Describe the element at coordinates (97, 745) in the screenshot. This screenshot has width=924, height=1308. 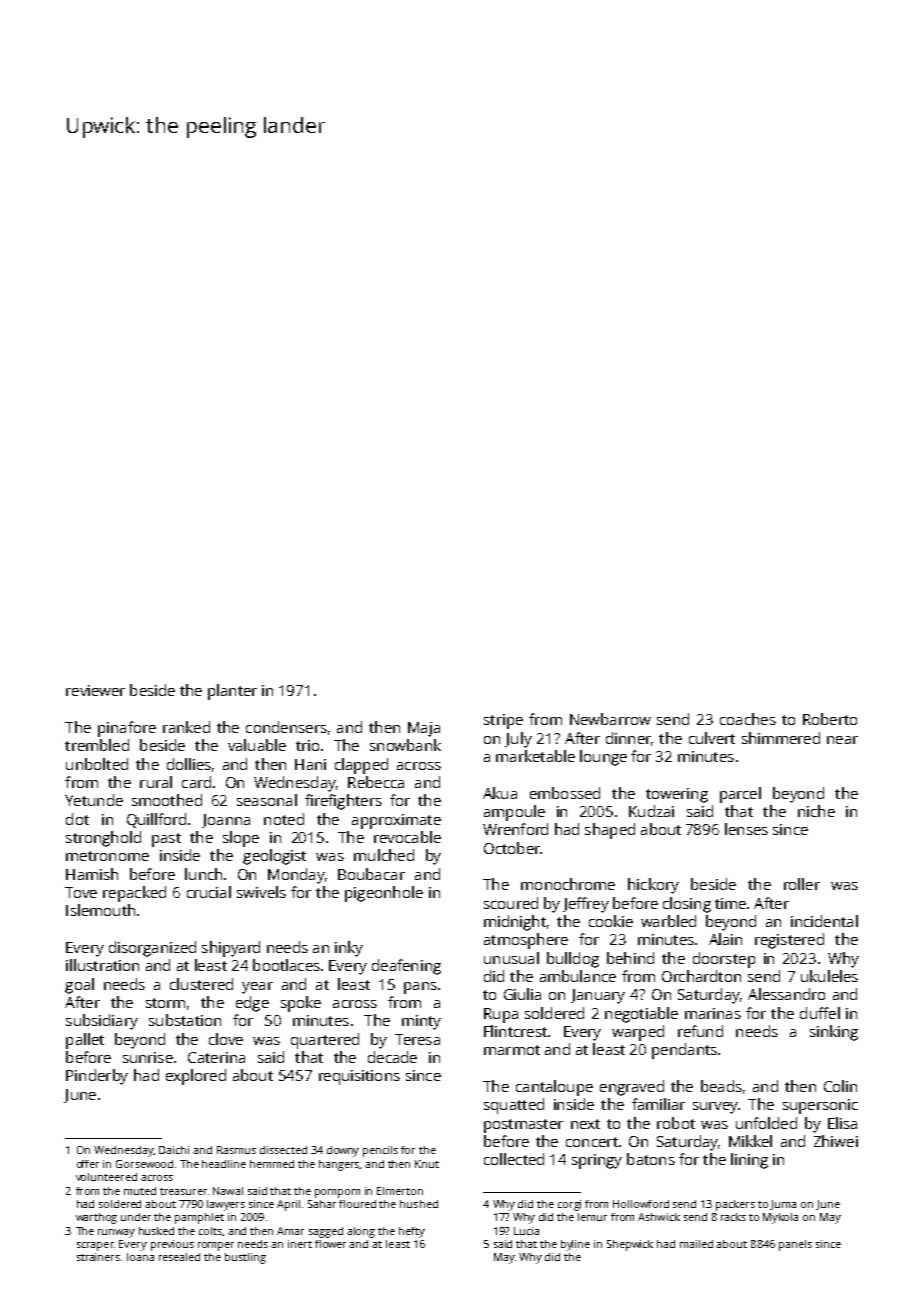
I see `trembled` at that location.
